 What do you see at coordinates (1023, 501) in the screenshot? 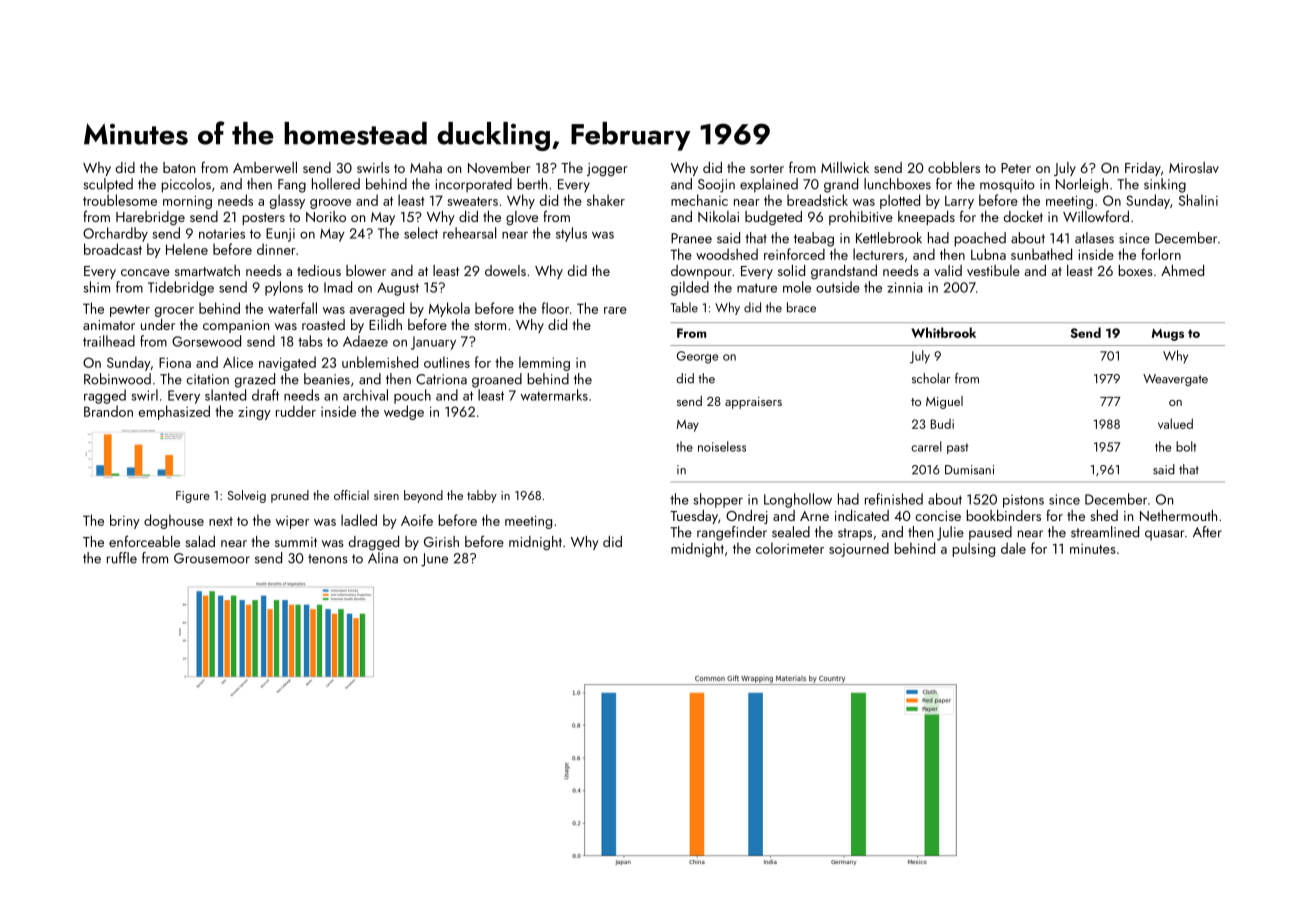
I see `pistons` at bounding box center [1023, 501].
